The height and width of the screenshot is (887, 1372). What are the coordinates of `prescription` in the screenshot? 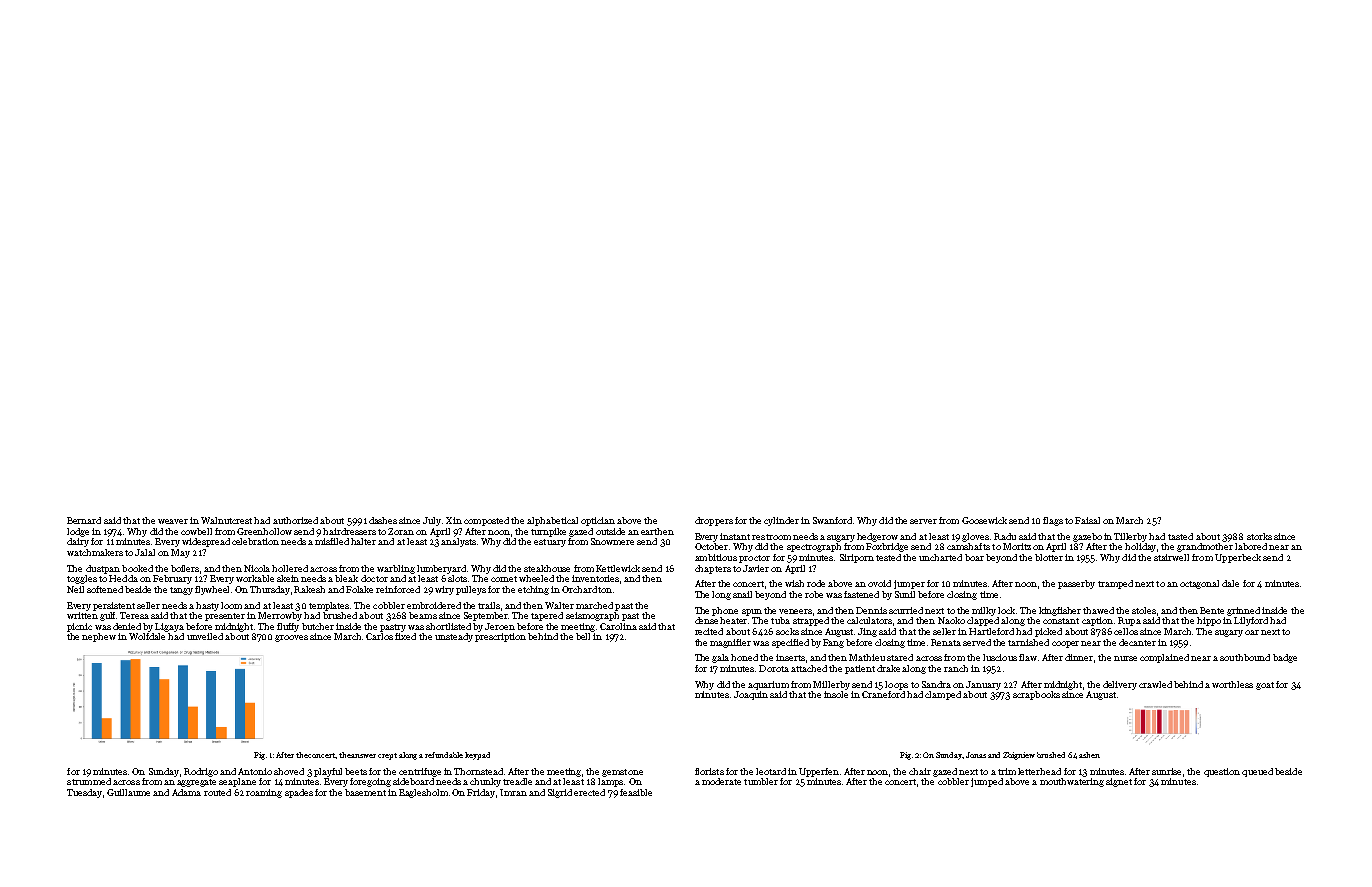 It's located at (500, 637).
